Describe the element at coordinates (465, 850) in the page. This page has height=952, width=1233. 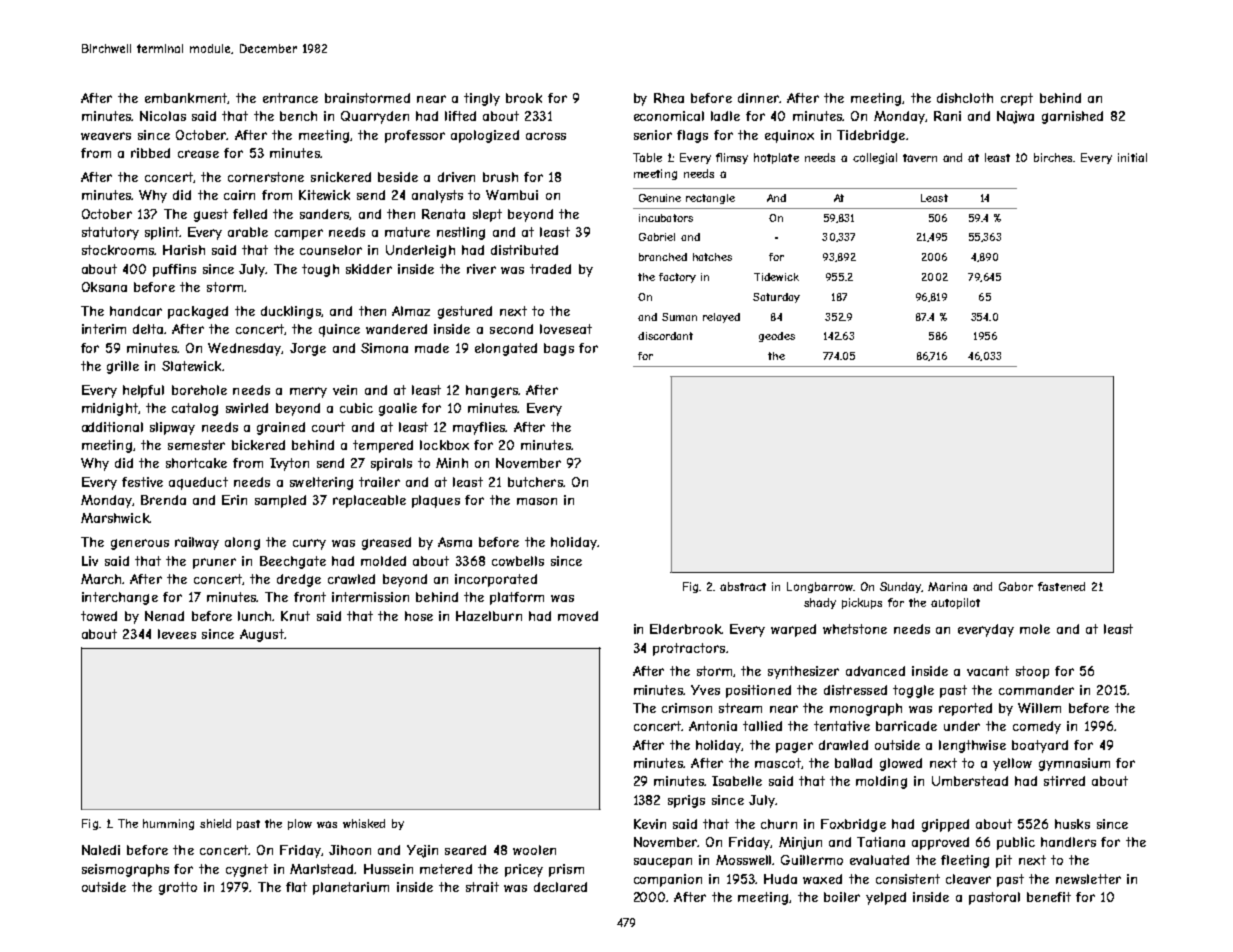
I see `seared` at that location.
